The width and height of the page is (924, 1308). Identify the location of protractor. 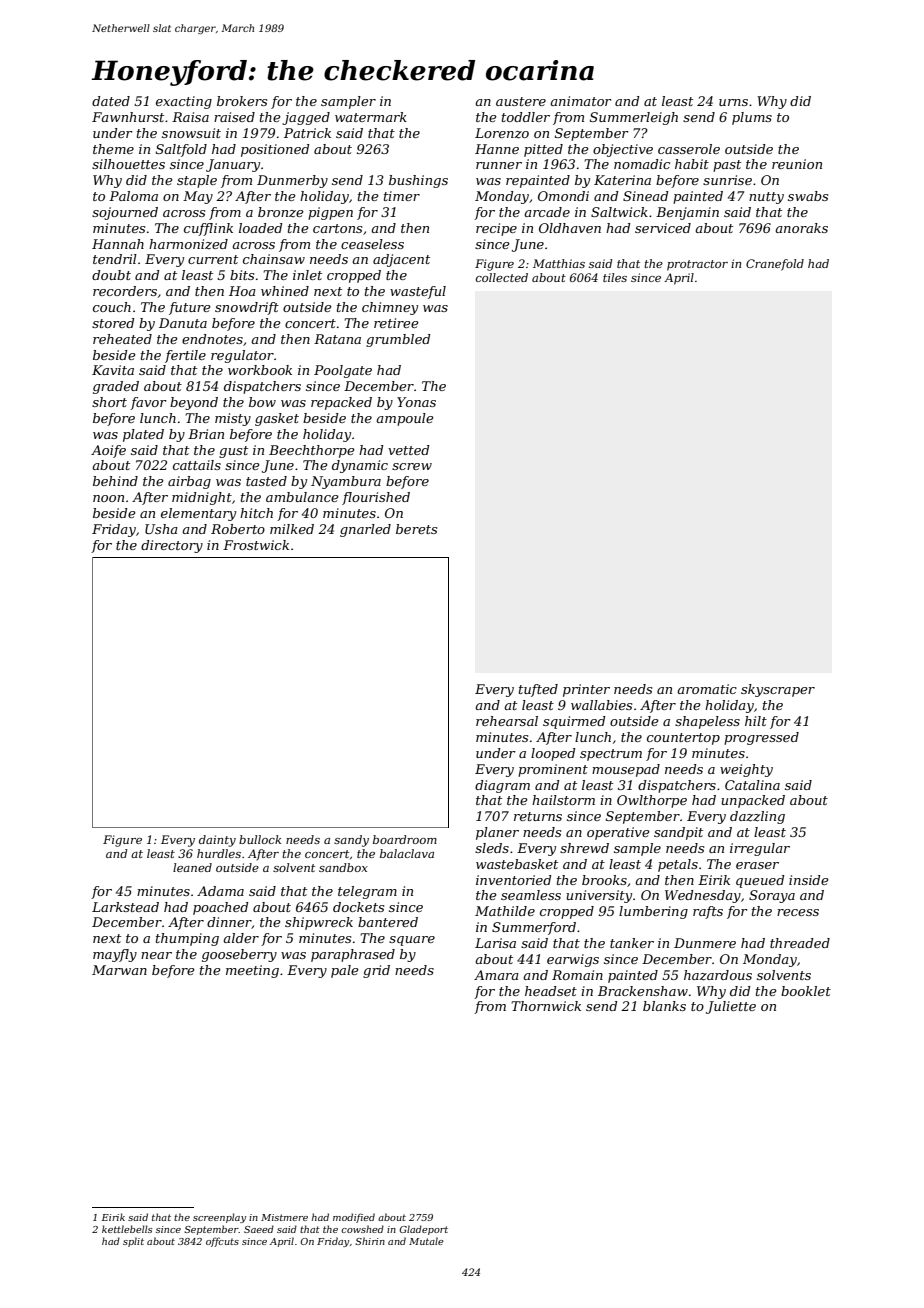
(697, 265).
